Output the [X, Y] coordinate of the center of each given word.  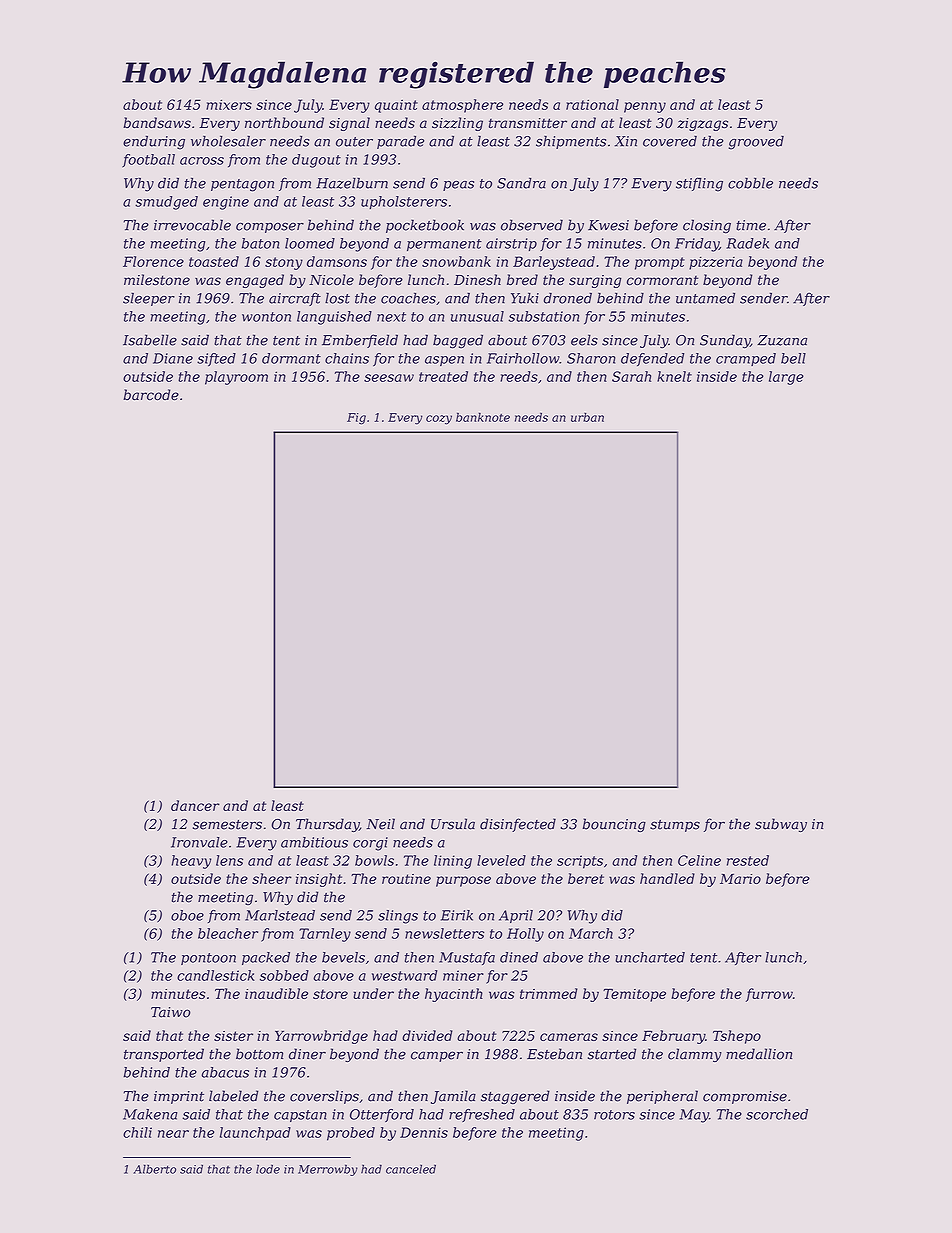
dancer [195, 805]
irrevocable [192, 225]
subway [781, 825]
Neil [380, 824]
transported [164, 1055]
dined [519, 957]
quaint [396, 106]
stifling [699, 184]
